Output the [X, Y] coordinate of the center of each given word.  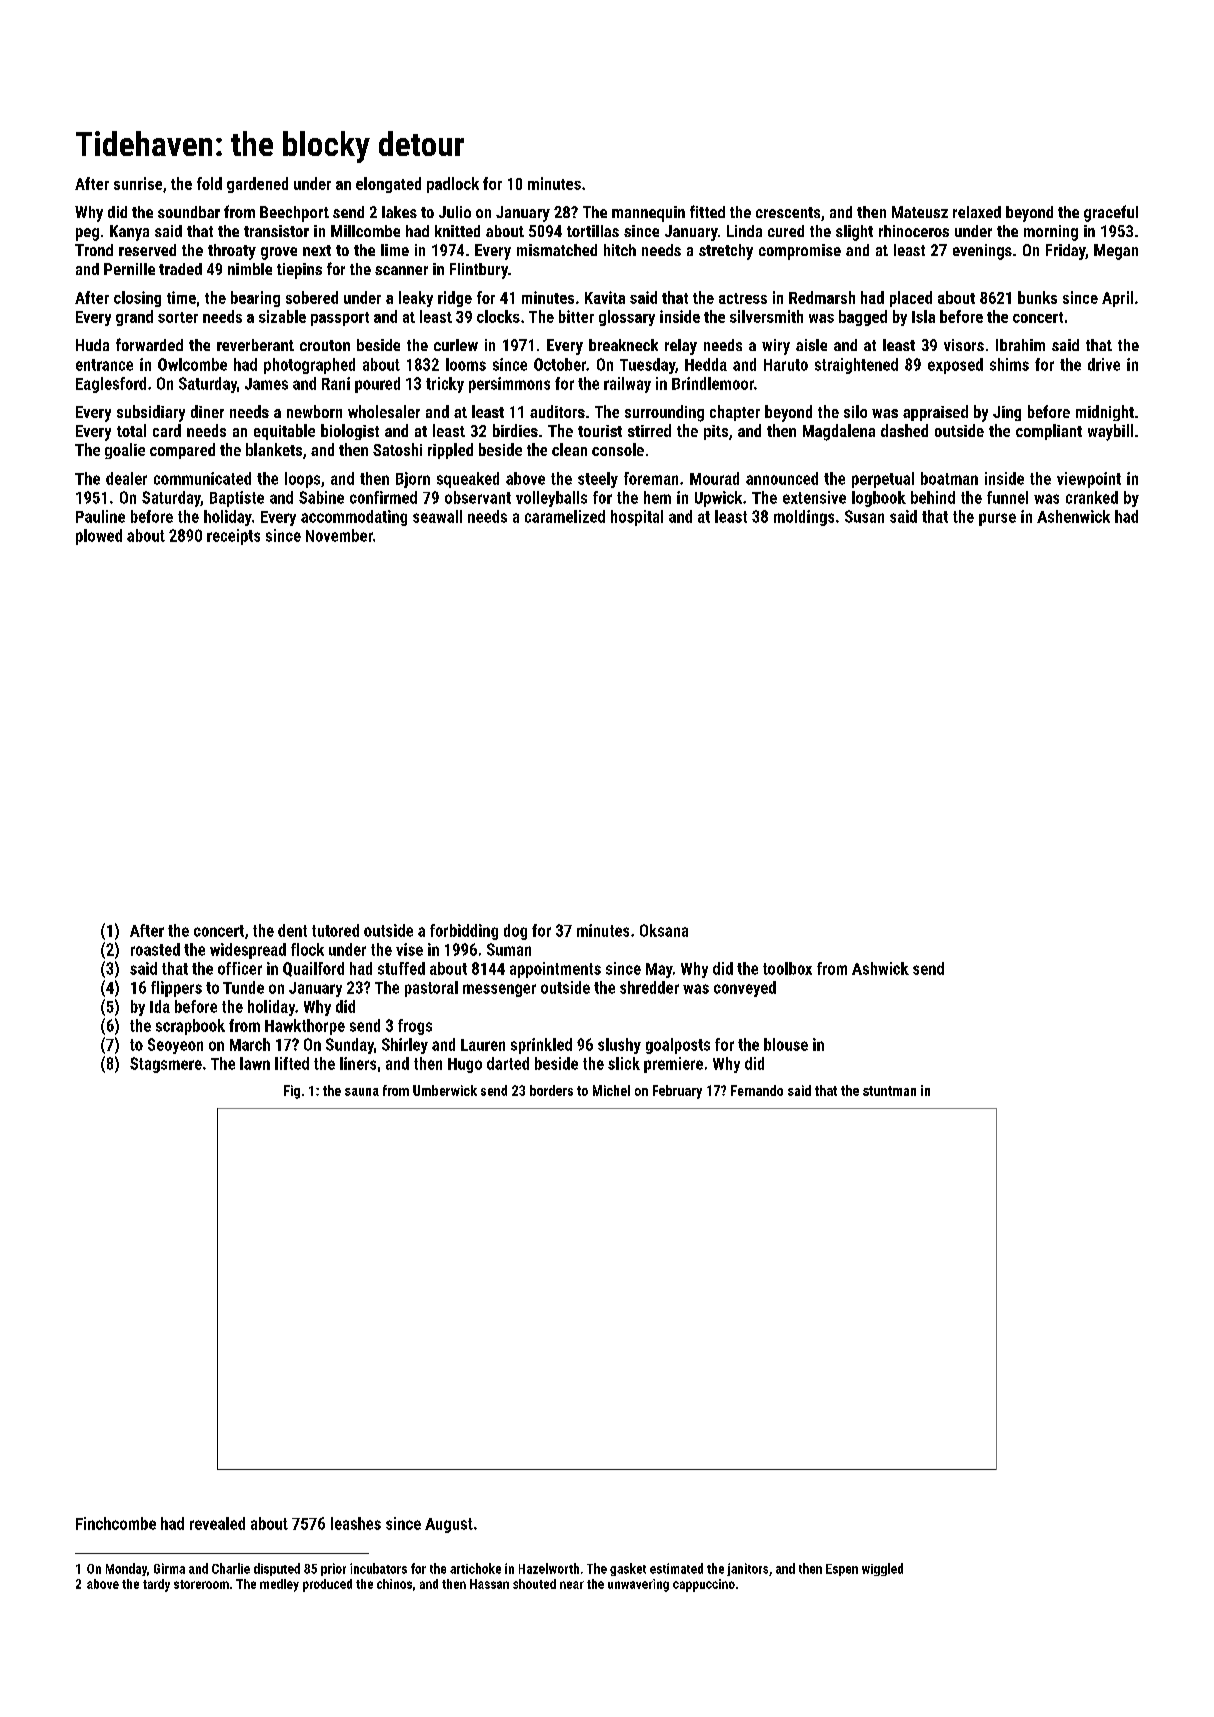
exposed [955, 366]
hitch [620, 250]
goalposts [678, 1046]
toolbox [787, 968]
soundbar [189, 212]
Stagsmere [166, 1065]
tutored [335, 930]
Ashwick [880, 968]
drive [1104, 364]
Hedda [706, 364]
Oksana [664, 930]
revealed [217, 1523]
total [131, 430]
